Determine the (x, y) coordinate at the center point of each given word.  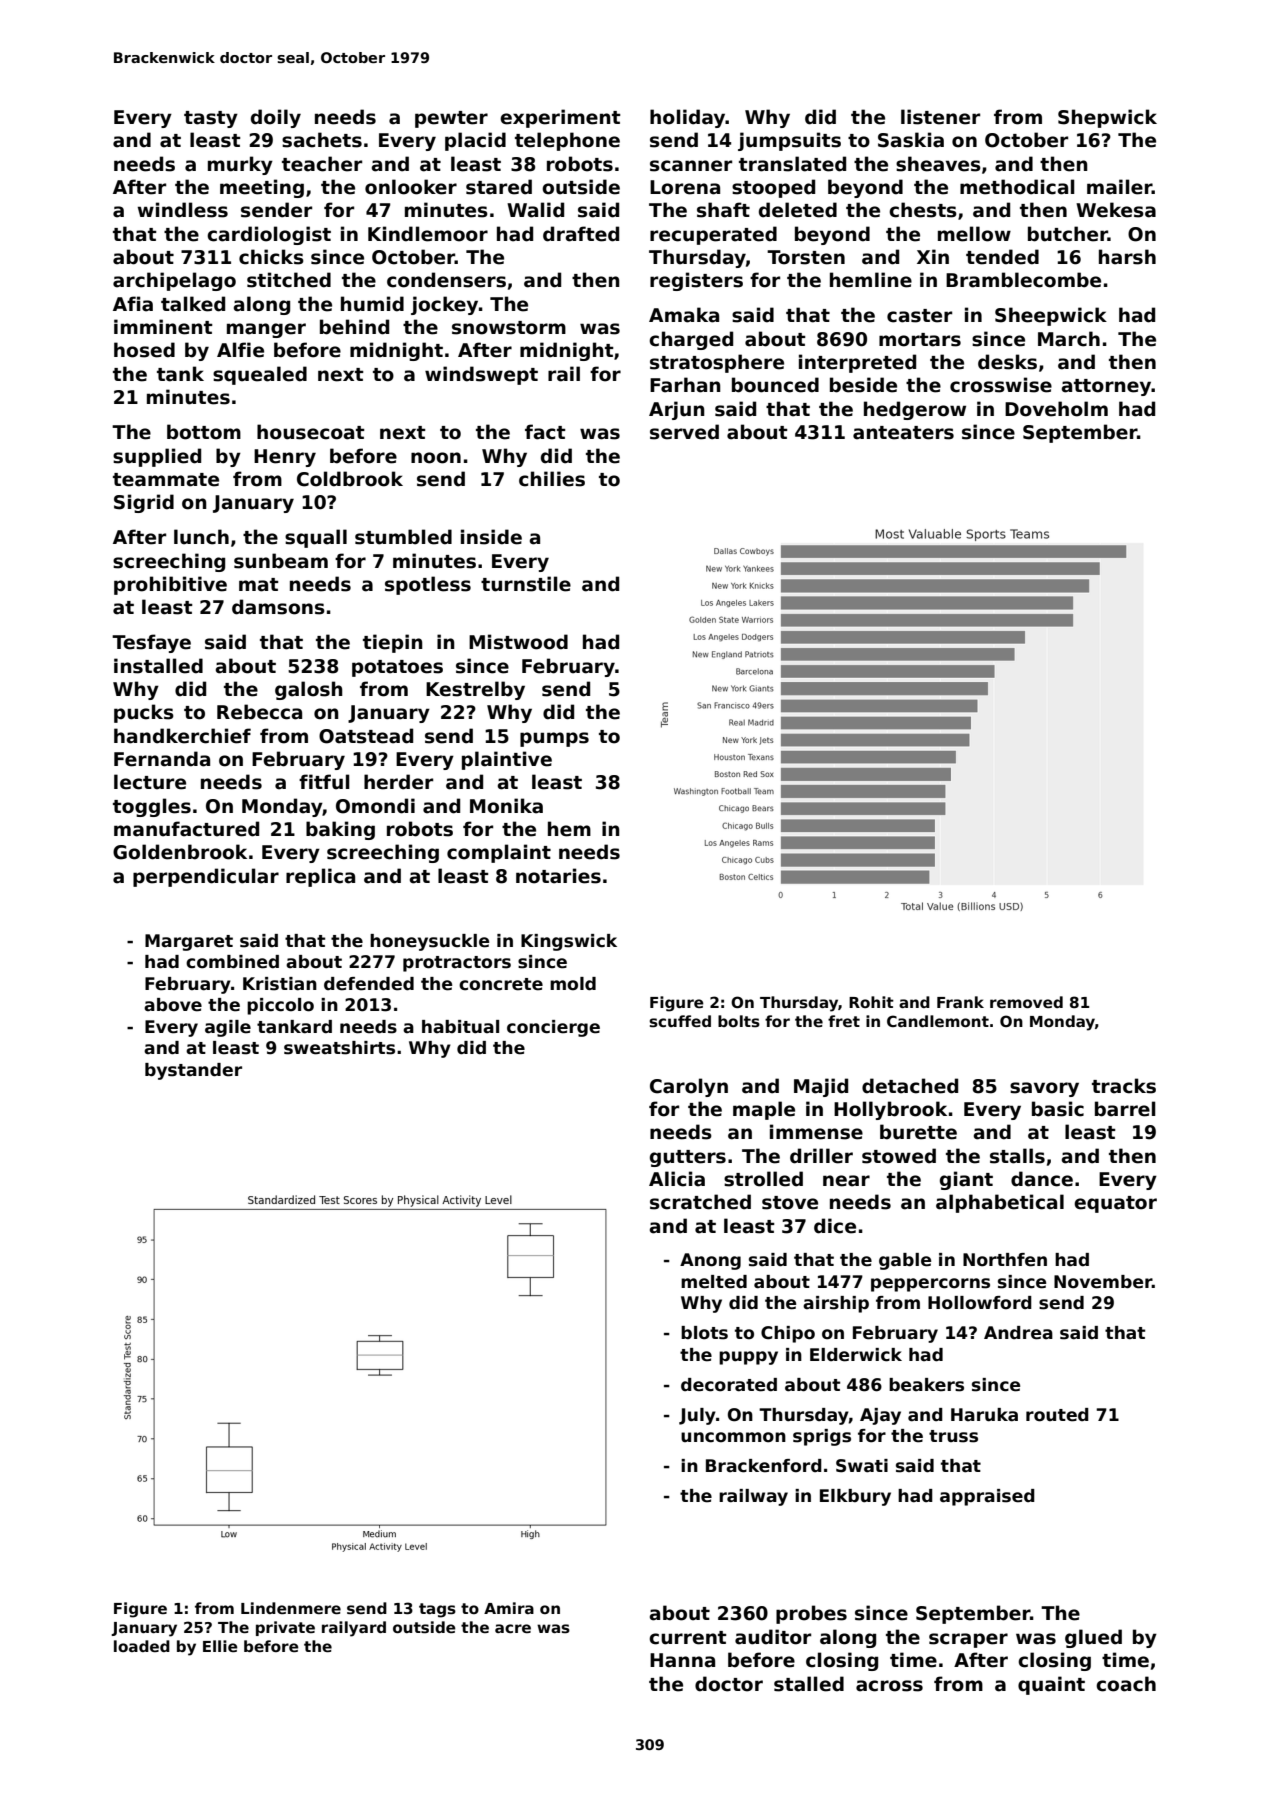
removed (1026, 1002)
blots (704, 1333)
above (173, 1005)
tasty (211, 119)
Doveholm (1056, 409)
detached (910, 1086)
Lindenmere (291, 1608)
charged (691, 340)
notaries (558, 876)
